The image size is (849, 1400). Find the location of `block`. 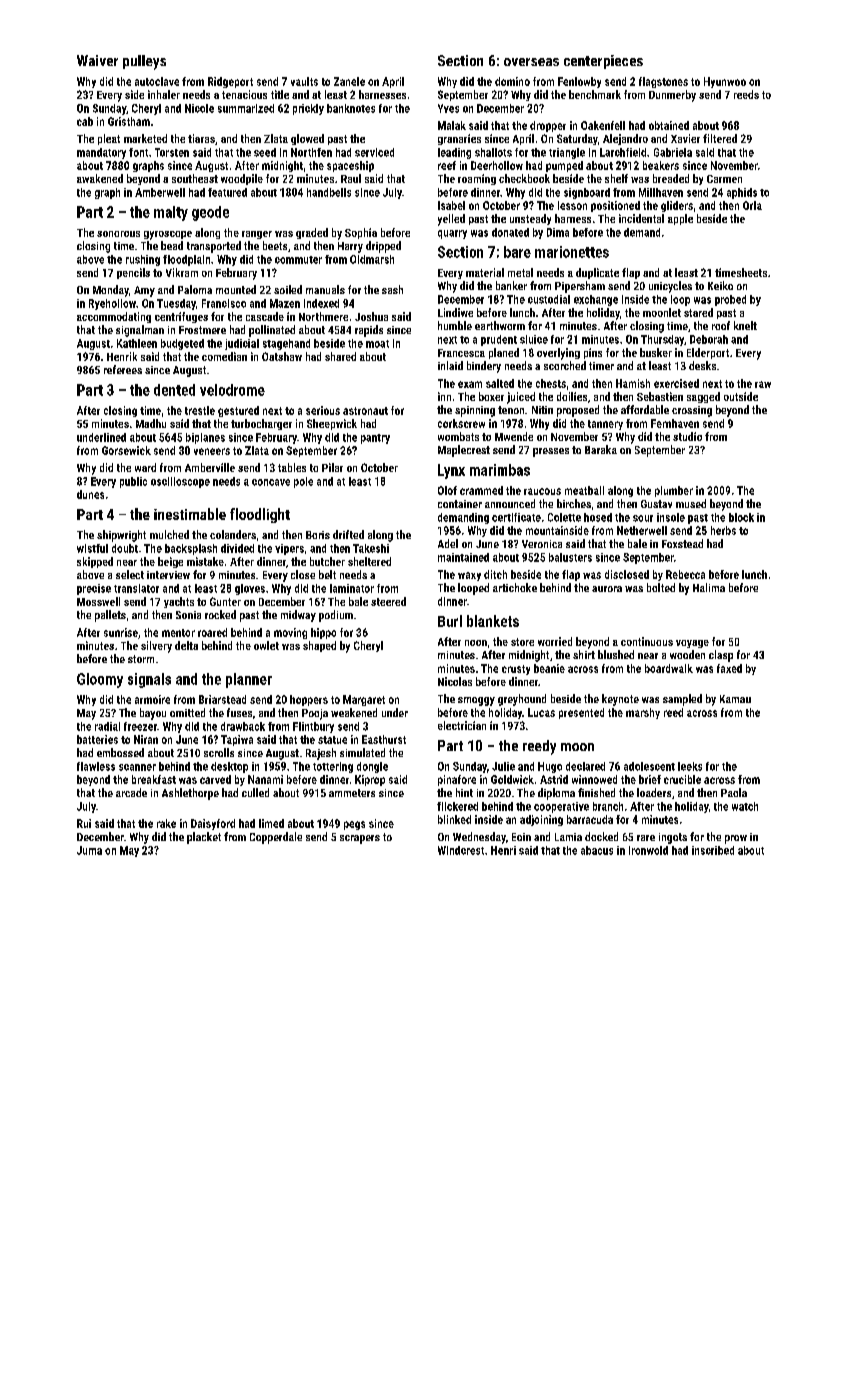

block is located at coordinates (741, 517).
